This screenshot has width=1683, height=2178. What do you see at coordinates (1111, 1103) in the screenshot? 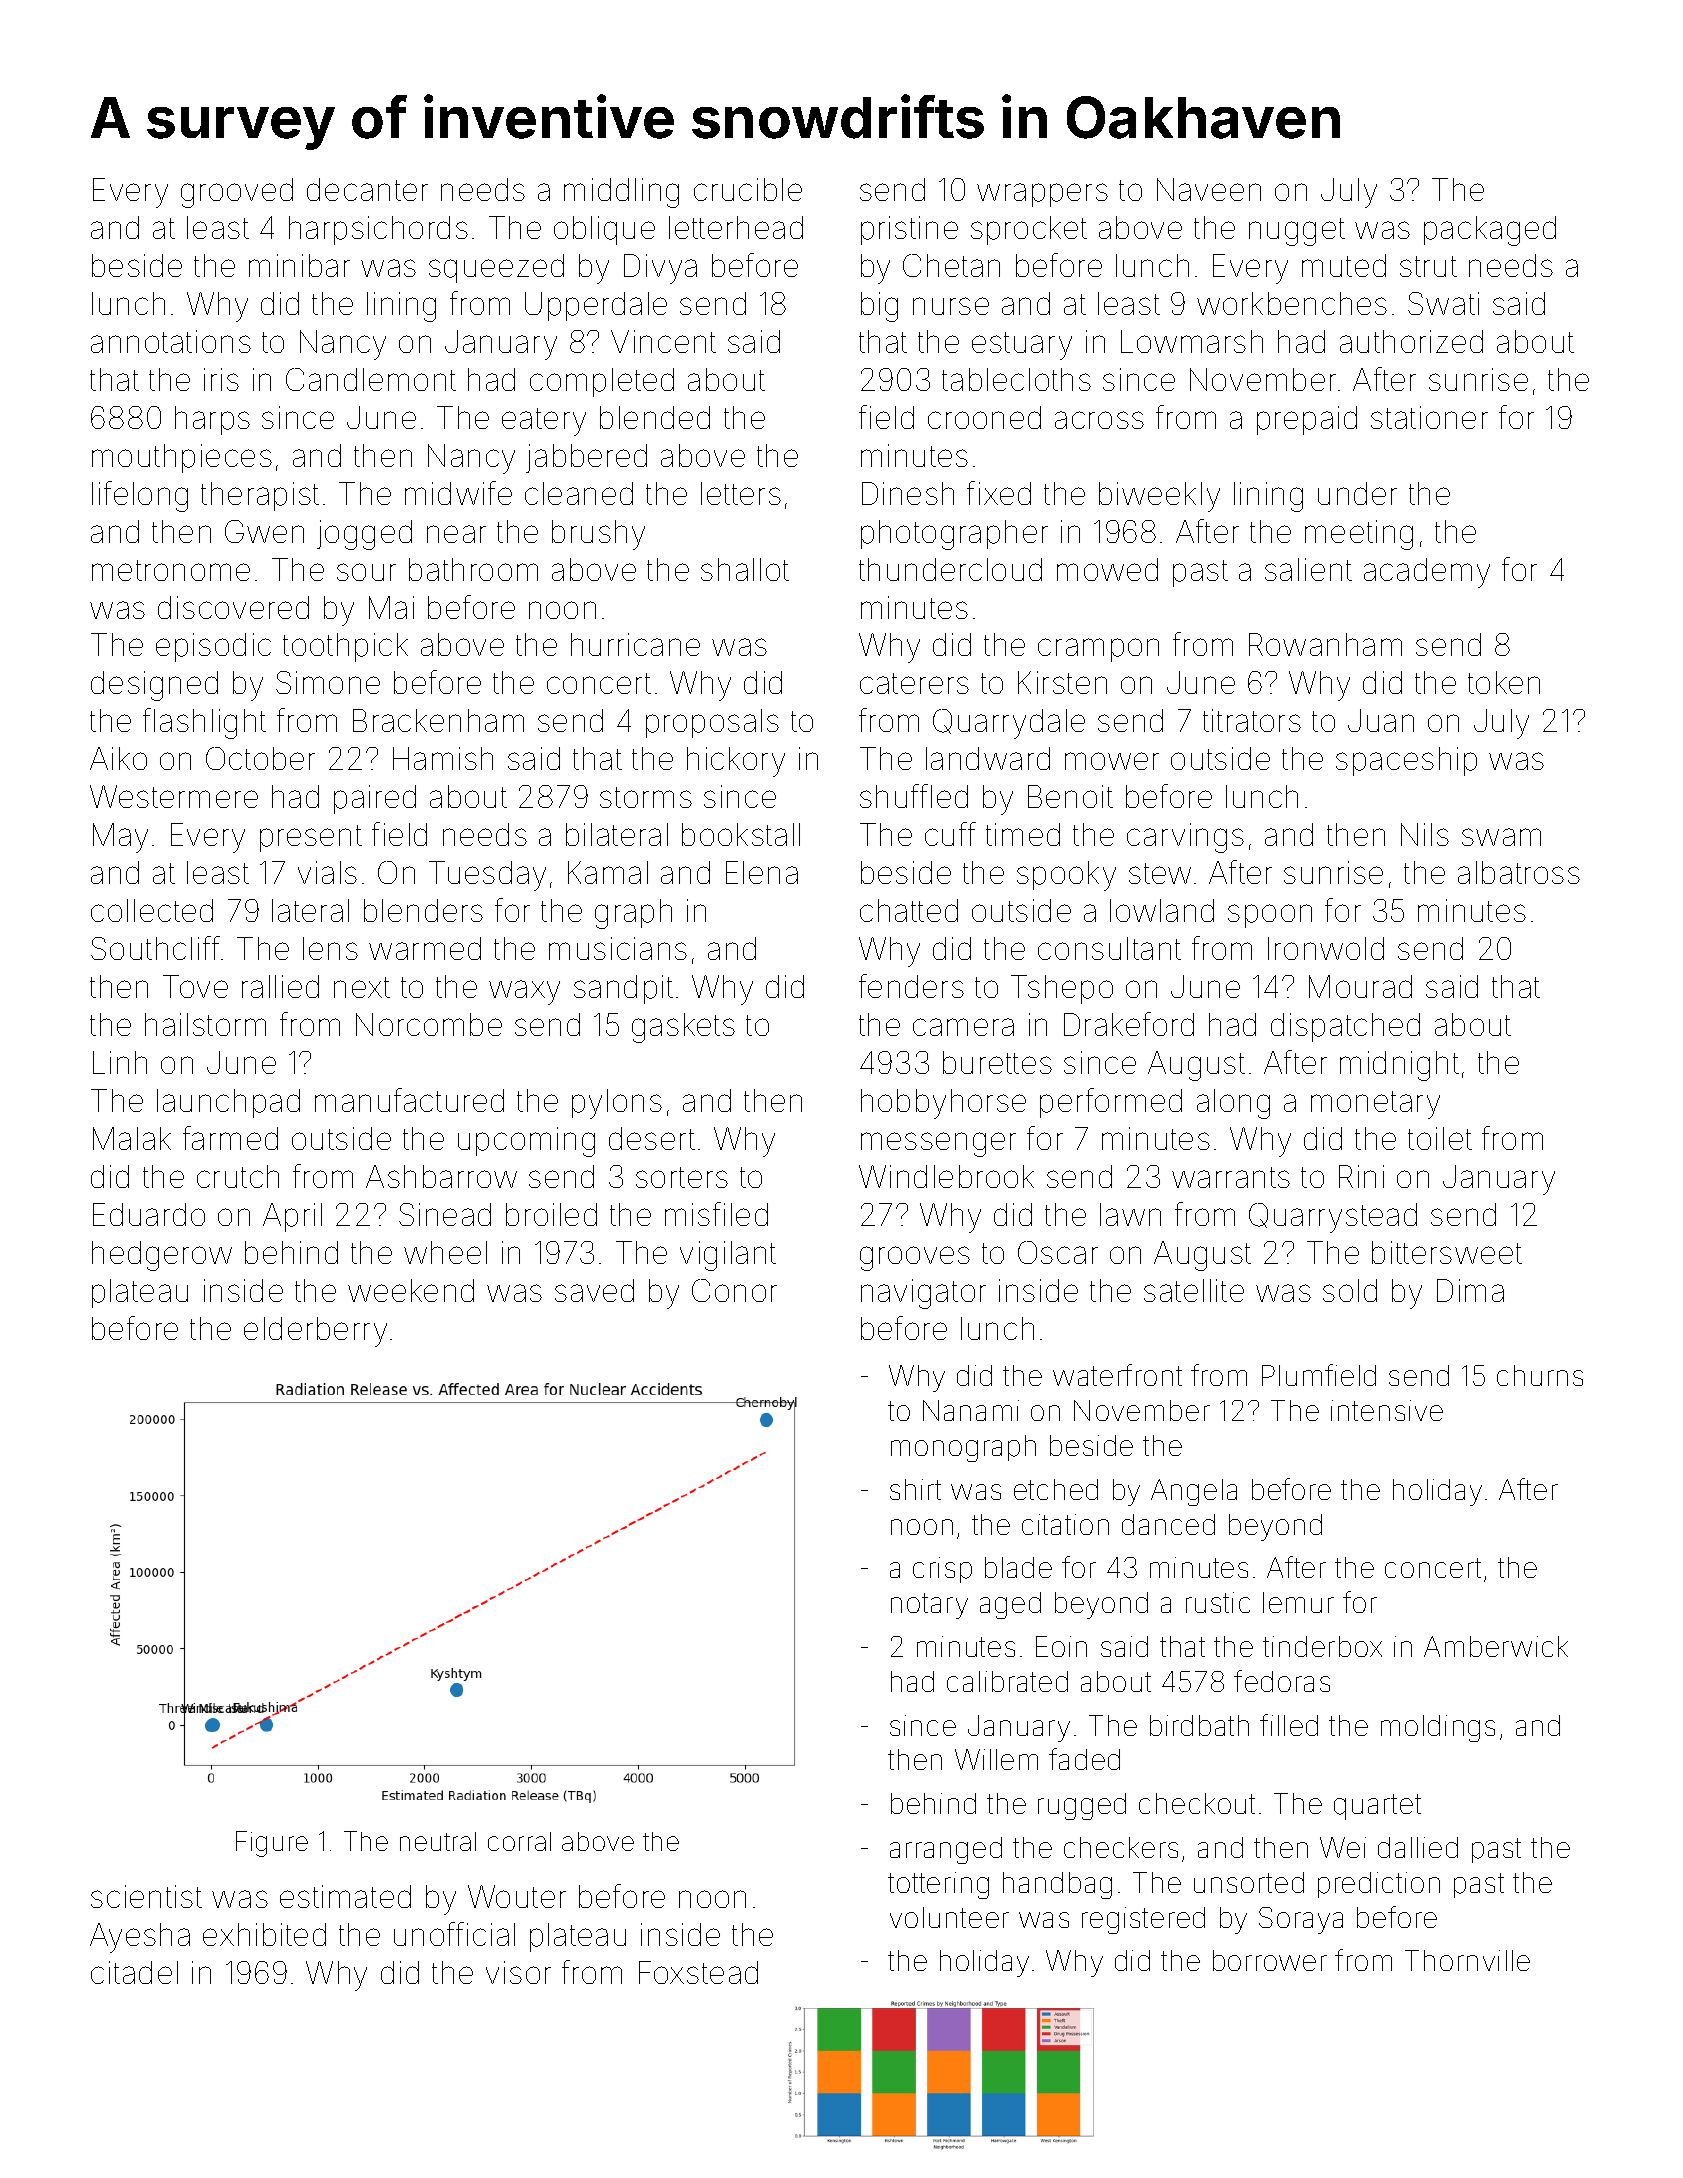
I see `performed` at bounding box center [1111, 1103].
